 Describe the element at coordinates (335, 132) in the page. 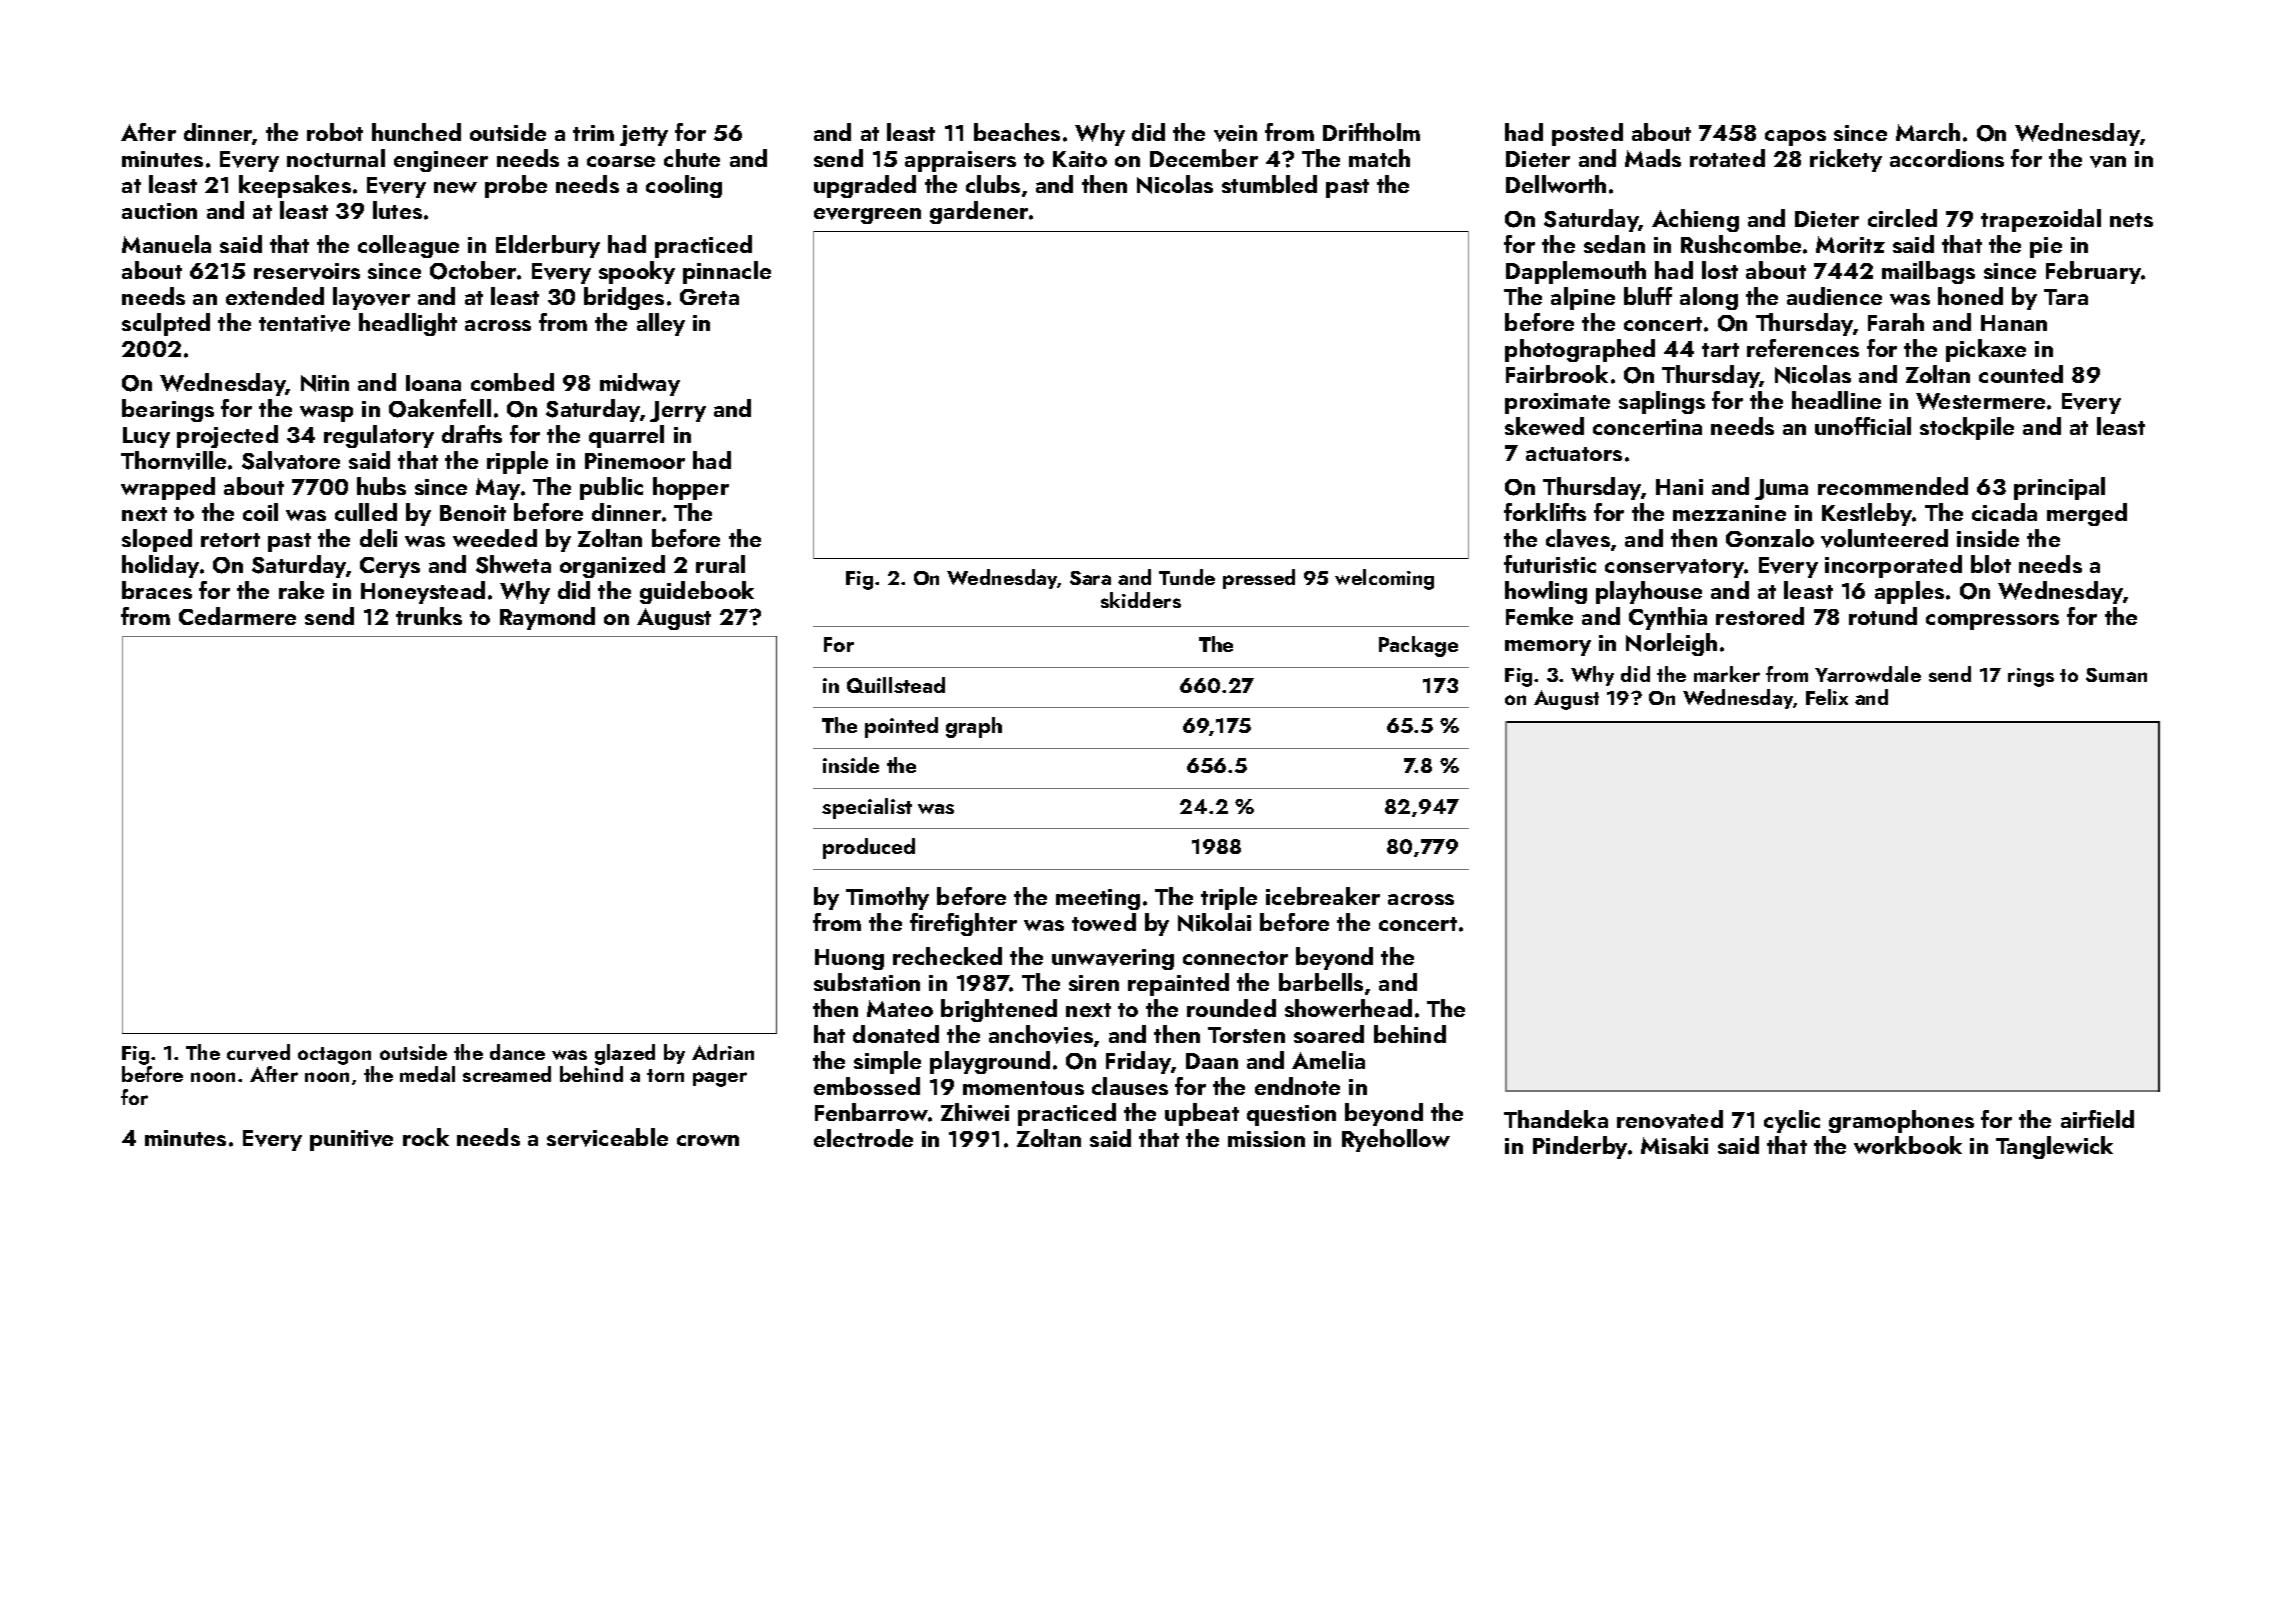

I see `robot` at that location.
